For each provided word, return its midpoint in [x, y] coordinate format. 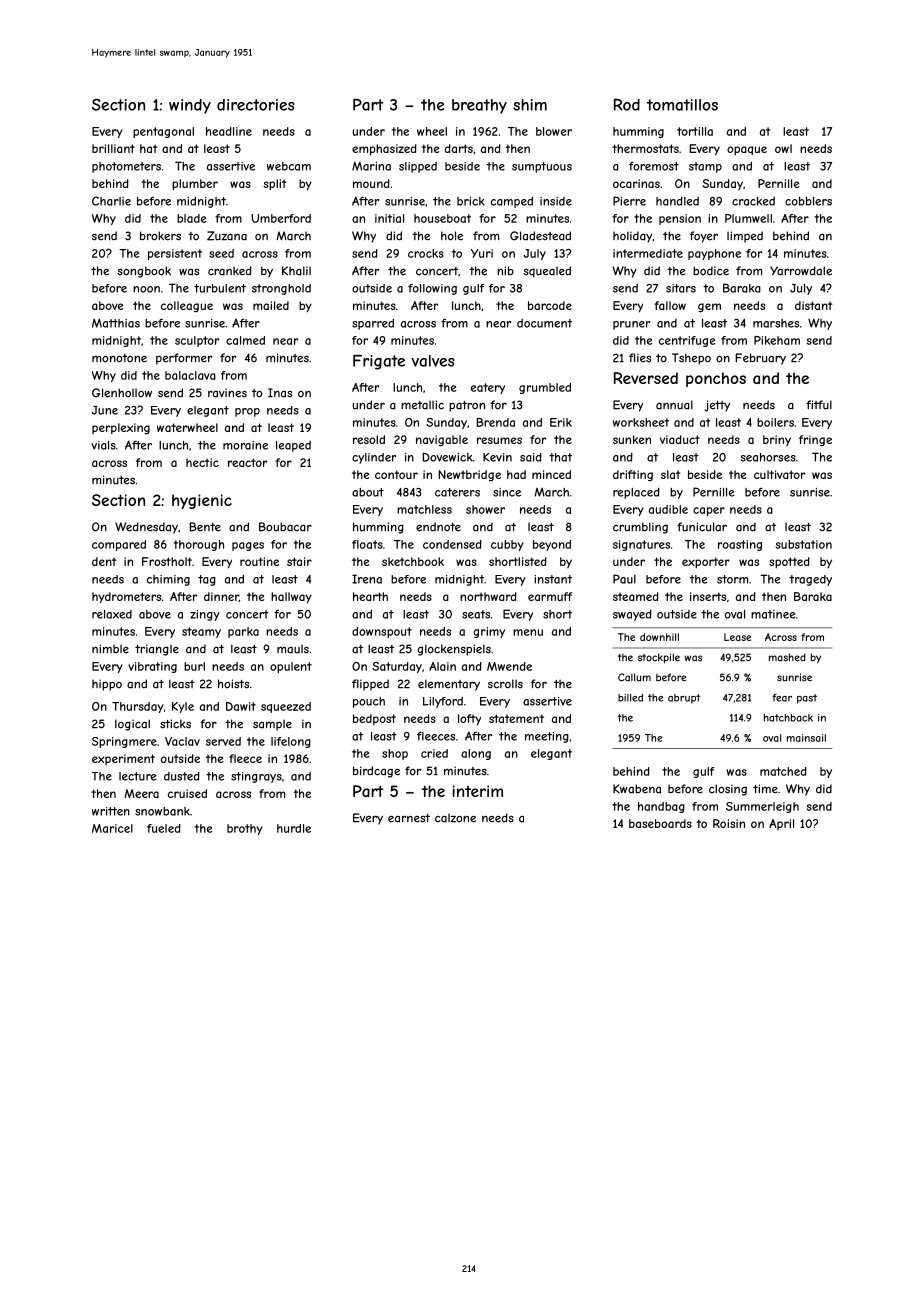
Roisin [729, 823]
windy [190, 106]
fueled [164, 828]
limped [745, 237]
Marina [371, 166]
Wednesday [146, 528]
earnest [409, 818]
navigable [442, 440]
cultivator [779, 474]
